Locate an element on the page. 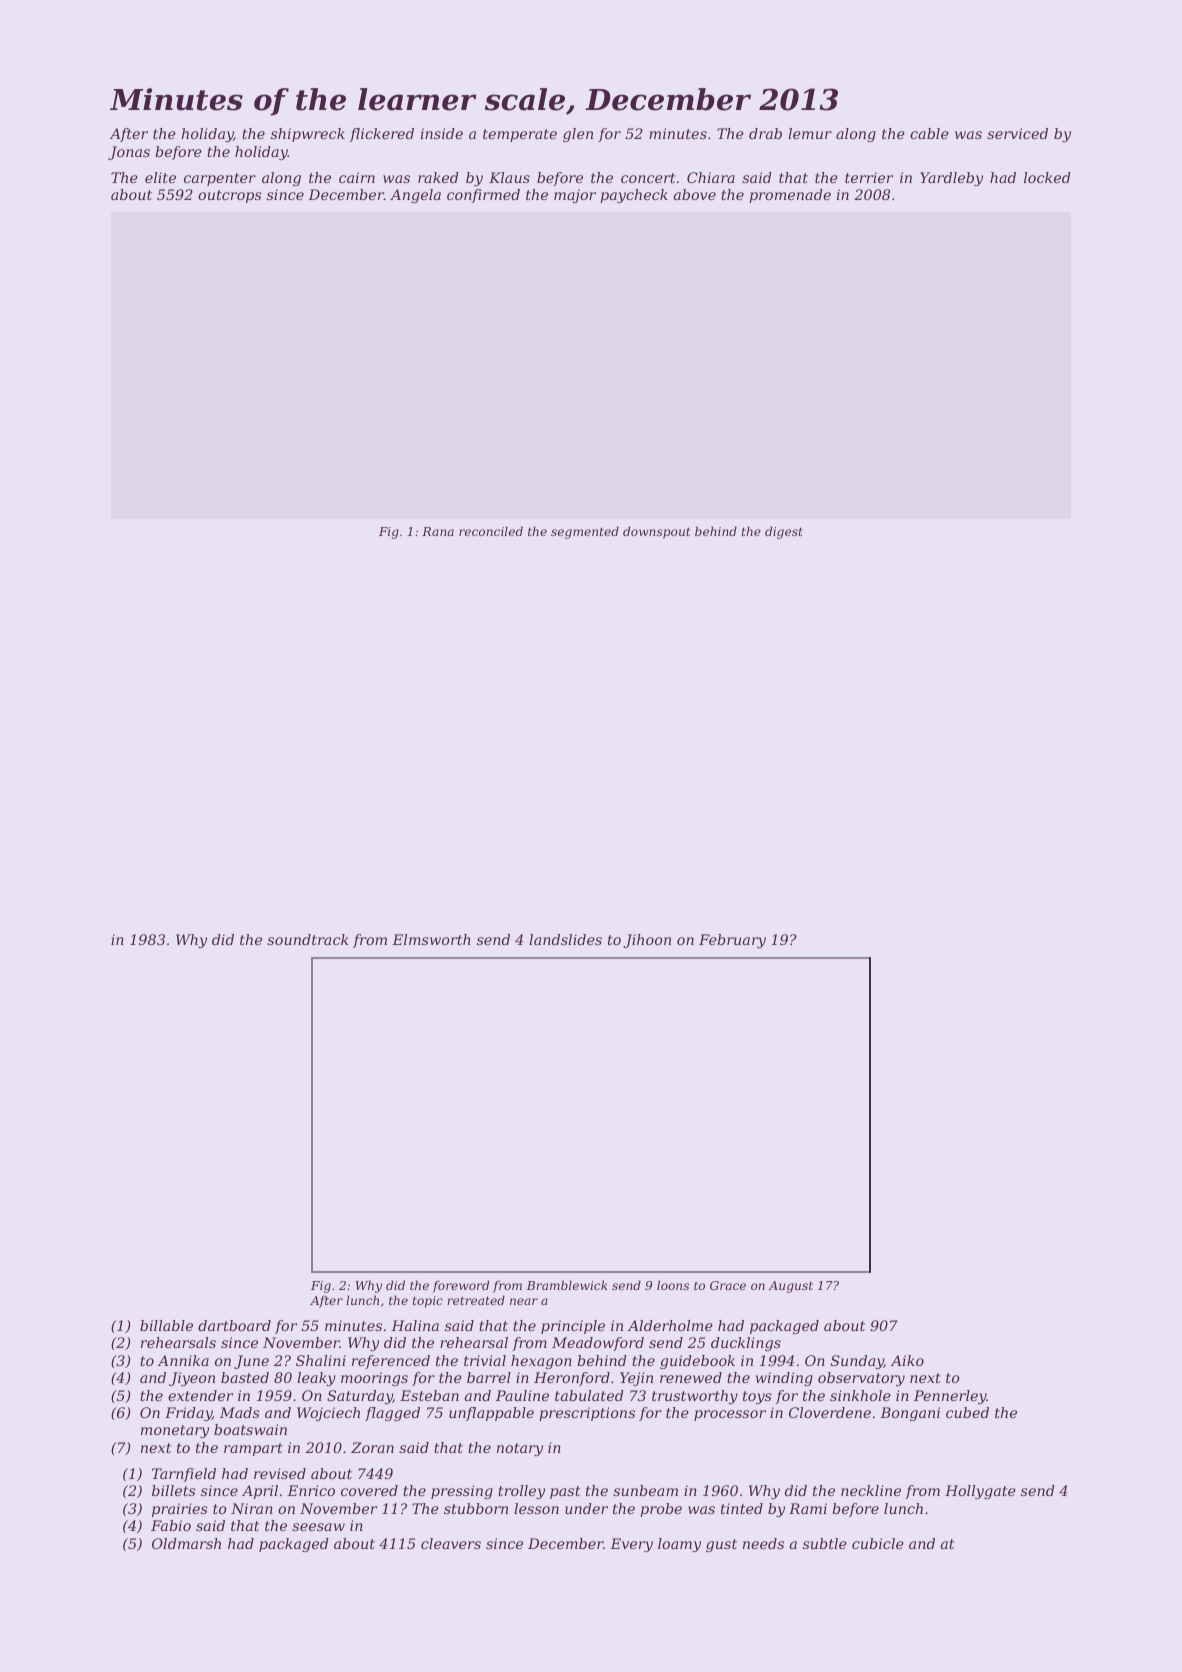  glen is located at coordinates (578, 135).
